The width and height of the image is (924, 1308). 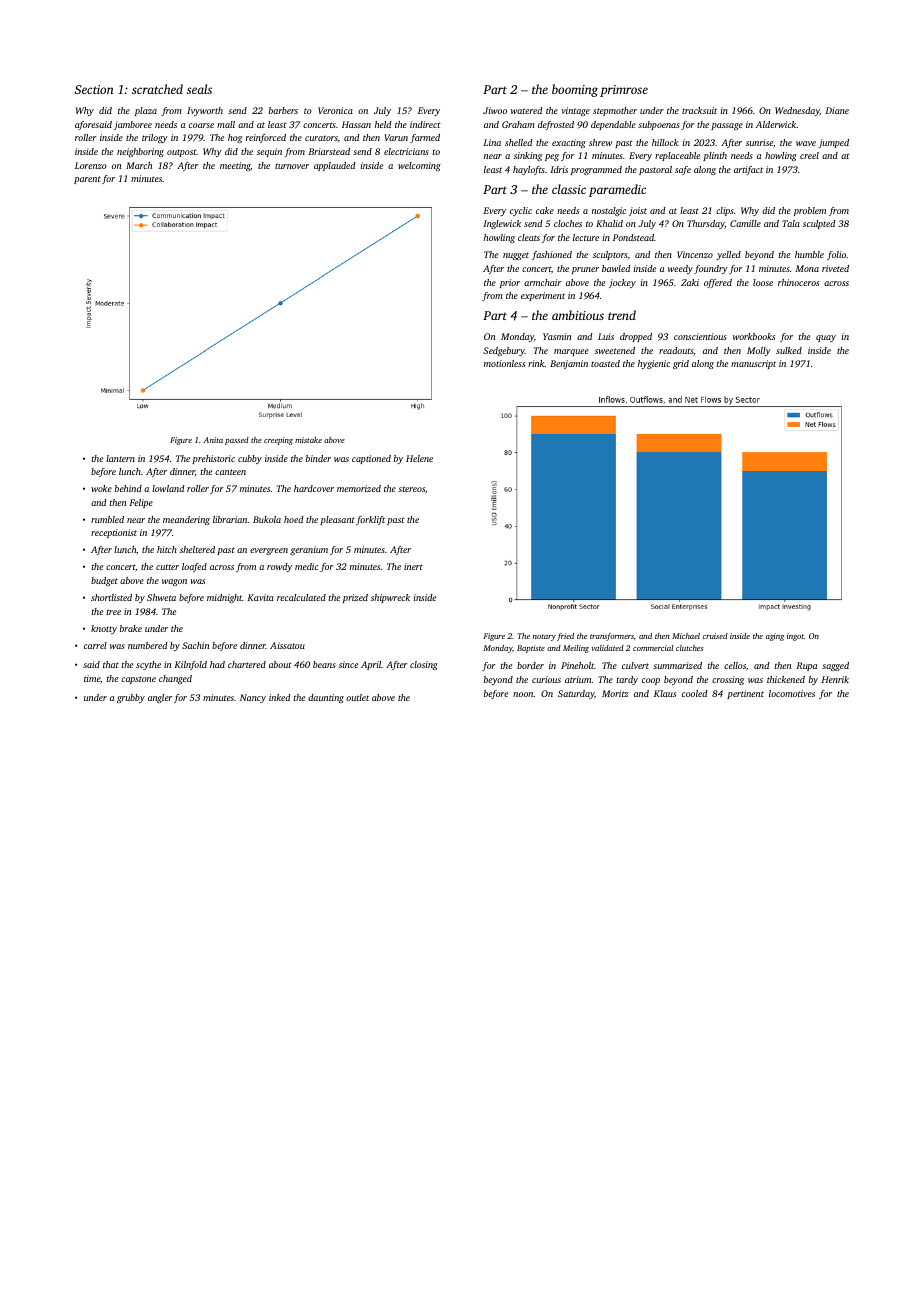 What do you see at coordinates (213, 440) in the image?
I see `Anita` at bounding box center [213, 440].
